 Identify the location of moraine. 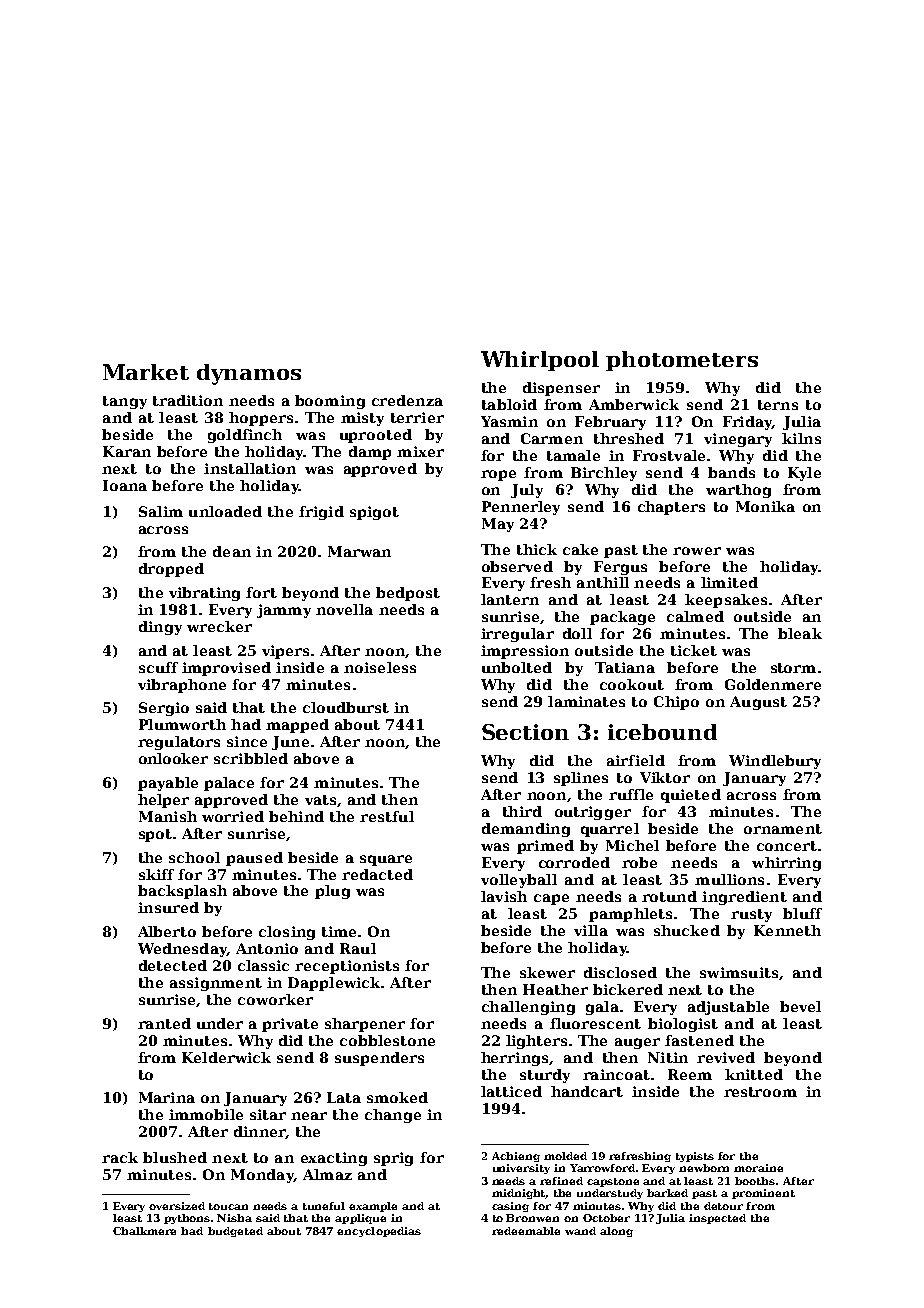
(758, 1168).
